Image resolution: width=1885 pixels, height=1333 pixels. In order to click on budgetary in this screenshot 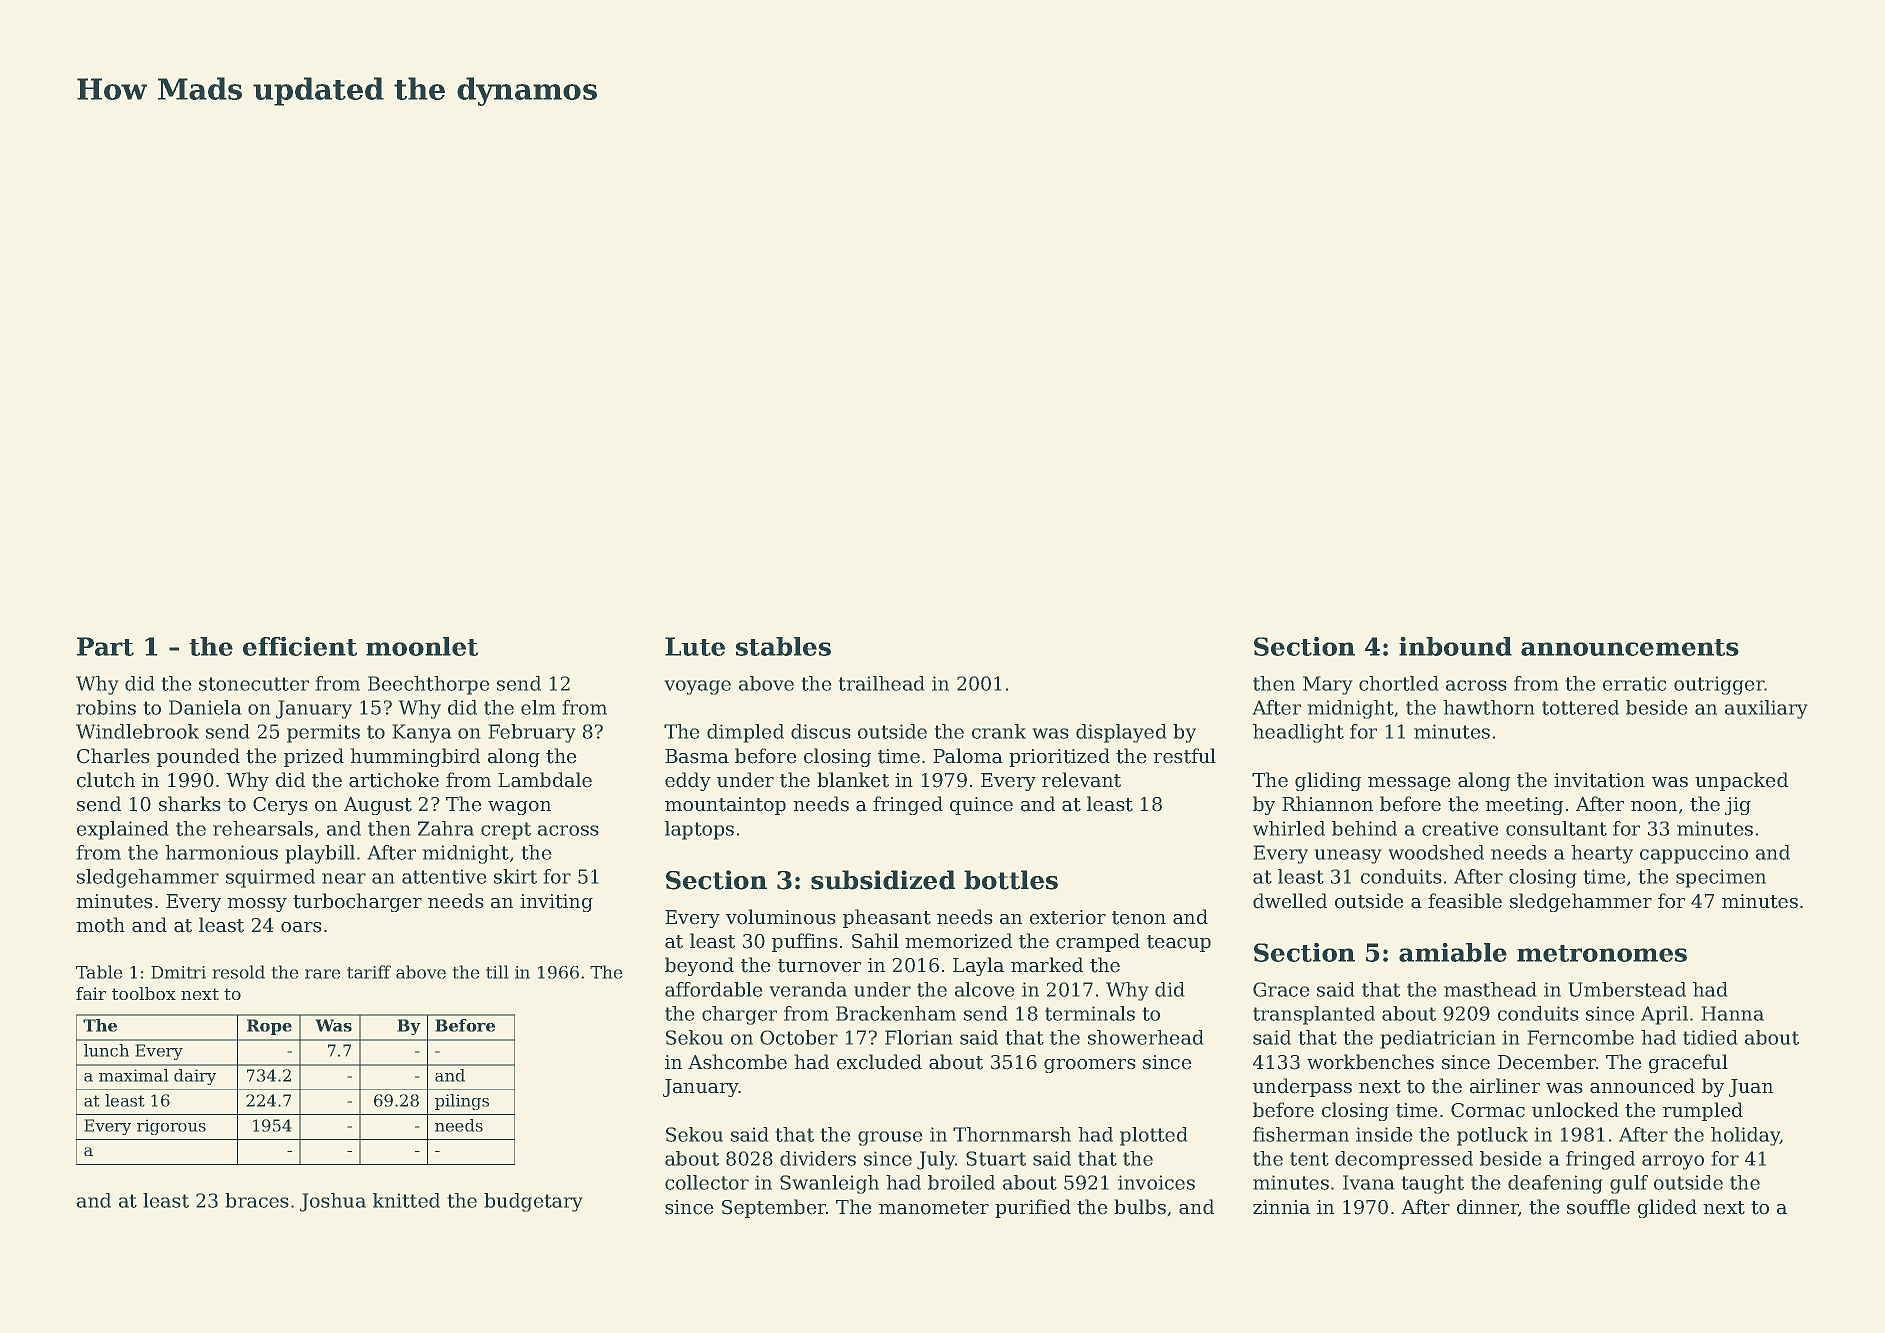, I will do `click(533, 1202)`.
